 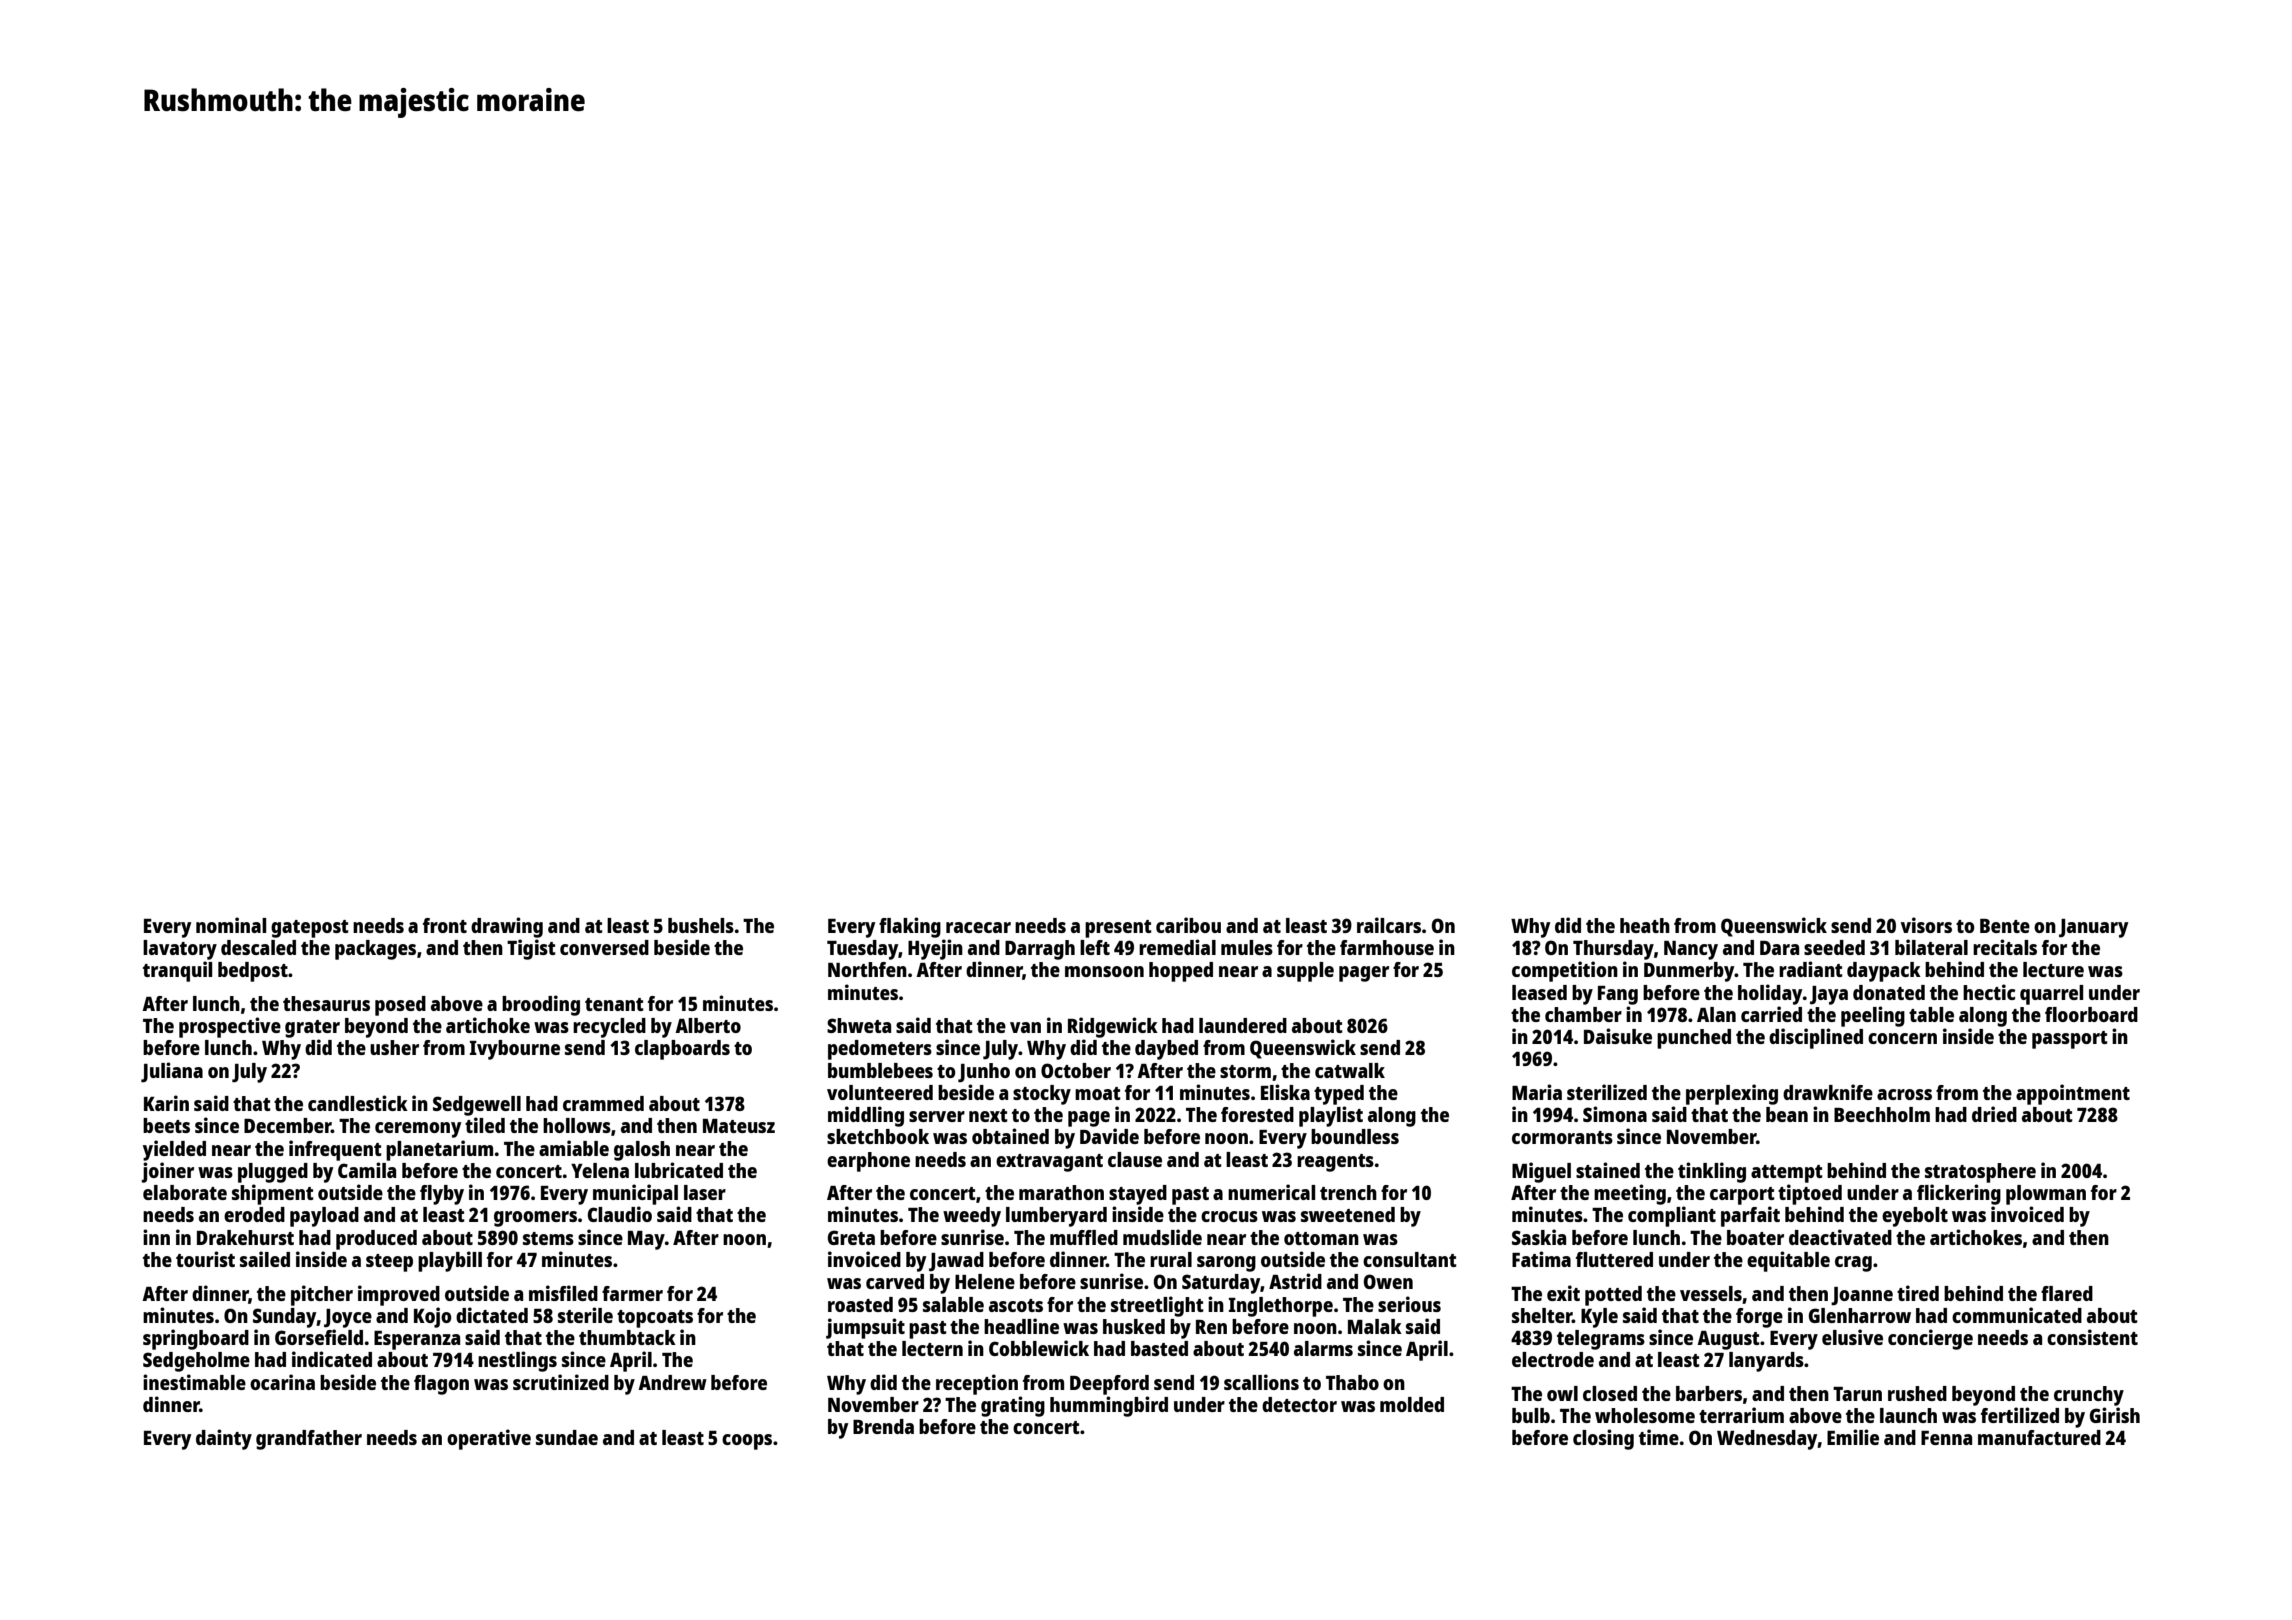 What do you see at coordinates (375, 950) in the page?
I see `packages` at bounding box center [375, 950].
